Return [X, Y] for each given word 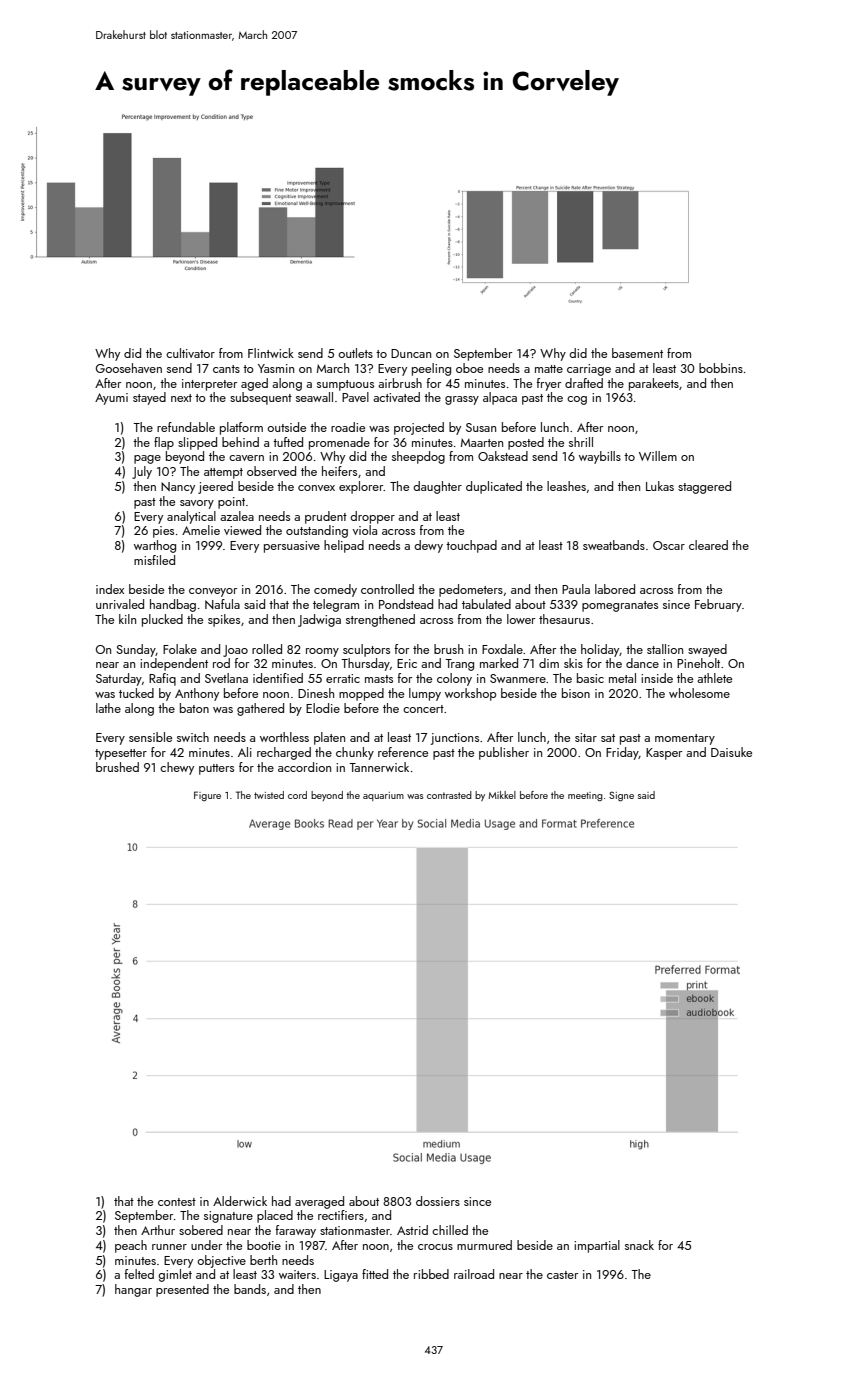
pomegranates [620, 606]
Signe [621, 796]
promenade [339, 443]
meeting [585, 797]
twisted [269, 795]
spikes [224, 620]
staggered [704, 487]
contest [177, 1202]
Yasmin [276, 368]
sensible [150, 737]
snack [639, 1245]
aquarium [383, 796]
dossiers [438, 1201]
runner [169, 1247]
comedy [335, 590]
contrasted [449, 795]
